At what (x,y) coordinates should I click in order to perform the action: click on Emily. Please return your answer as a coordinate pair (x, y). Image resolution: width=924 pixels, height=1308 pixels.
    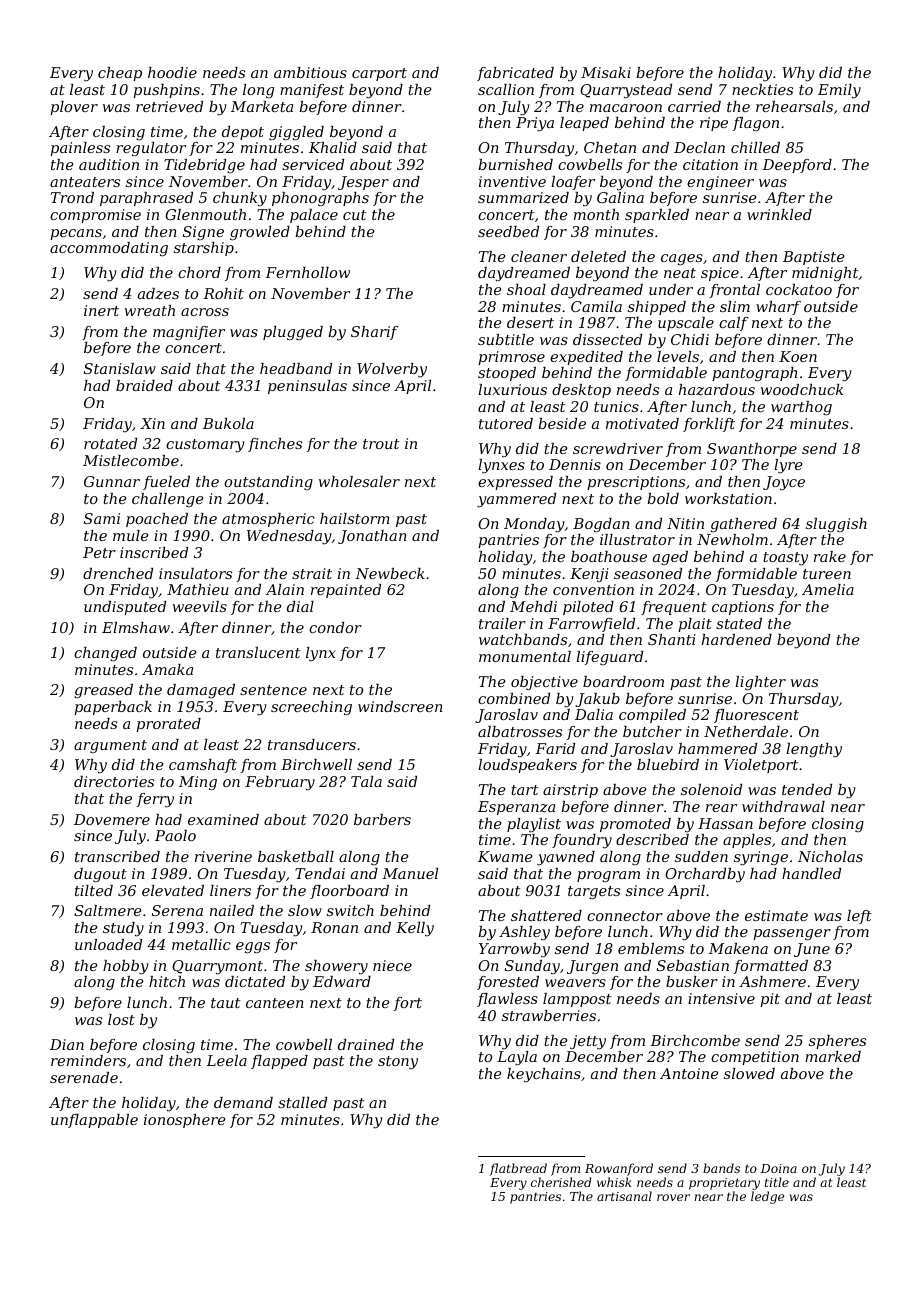
    Looking at the image, I should click on (839, 91).
